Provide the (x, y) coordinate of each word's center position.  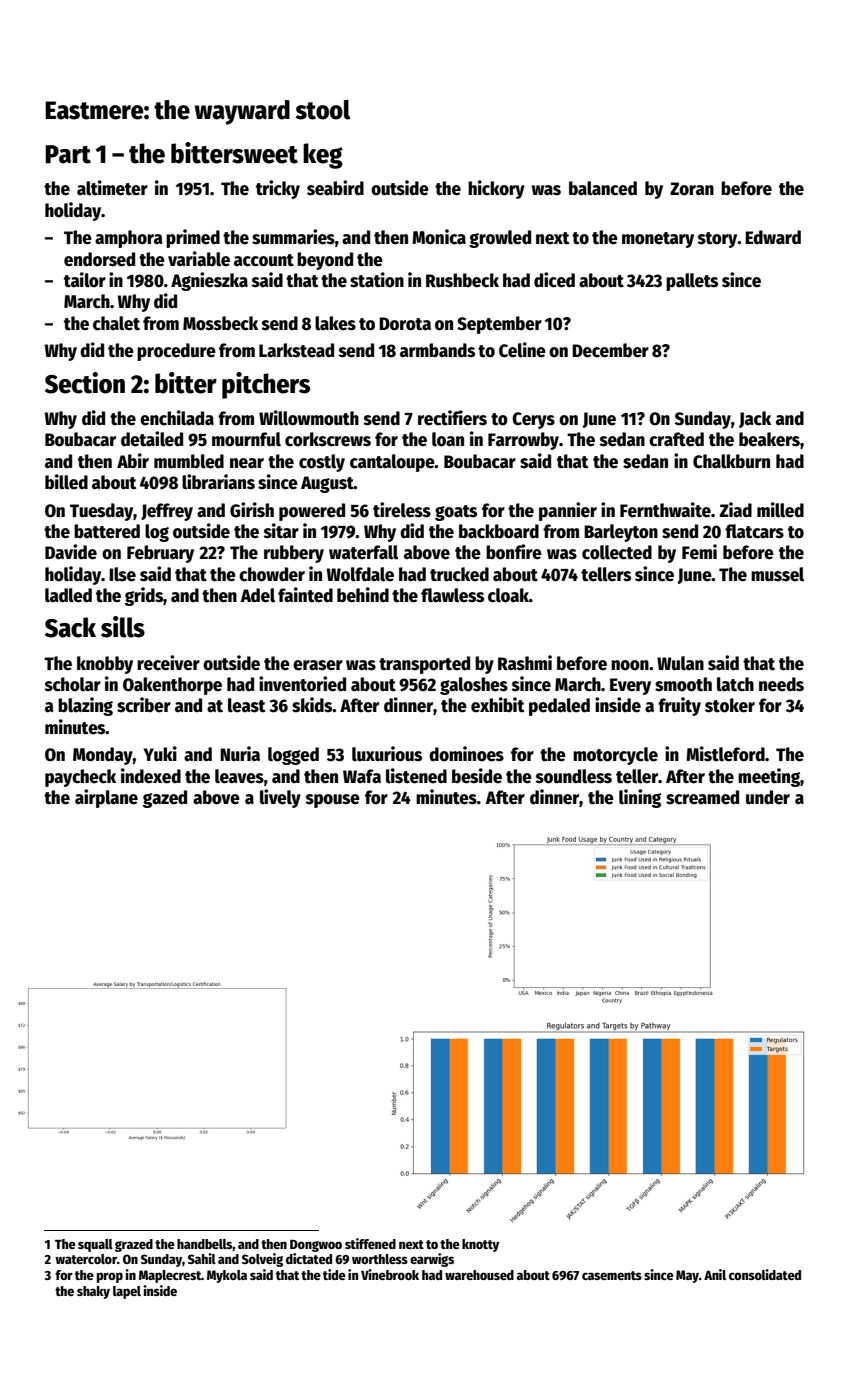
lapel (127, 1292)
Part (68, 154)
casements (612, 1275)
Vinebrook (390, 1274)
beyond (325, 261)
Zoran (692, 189)
